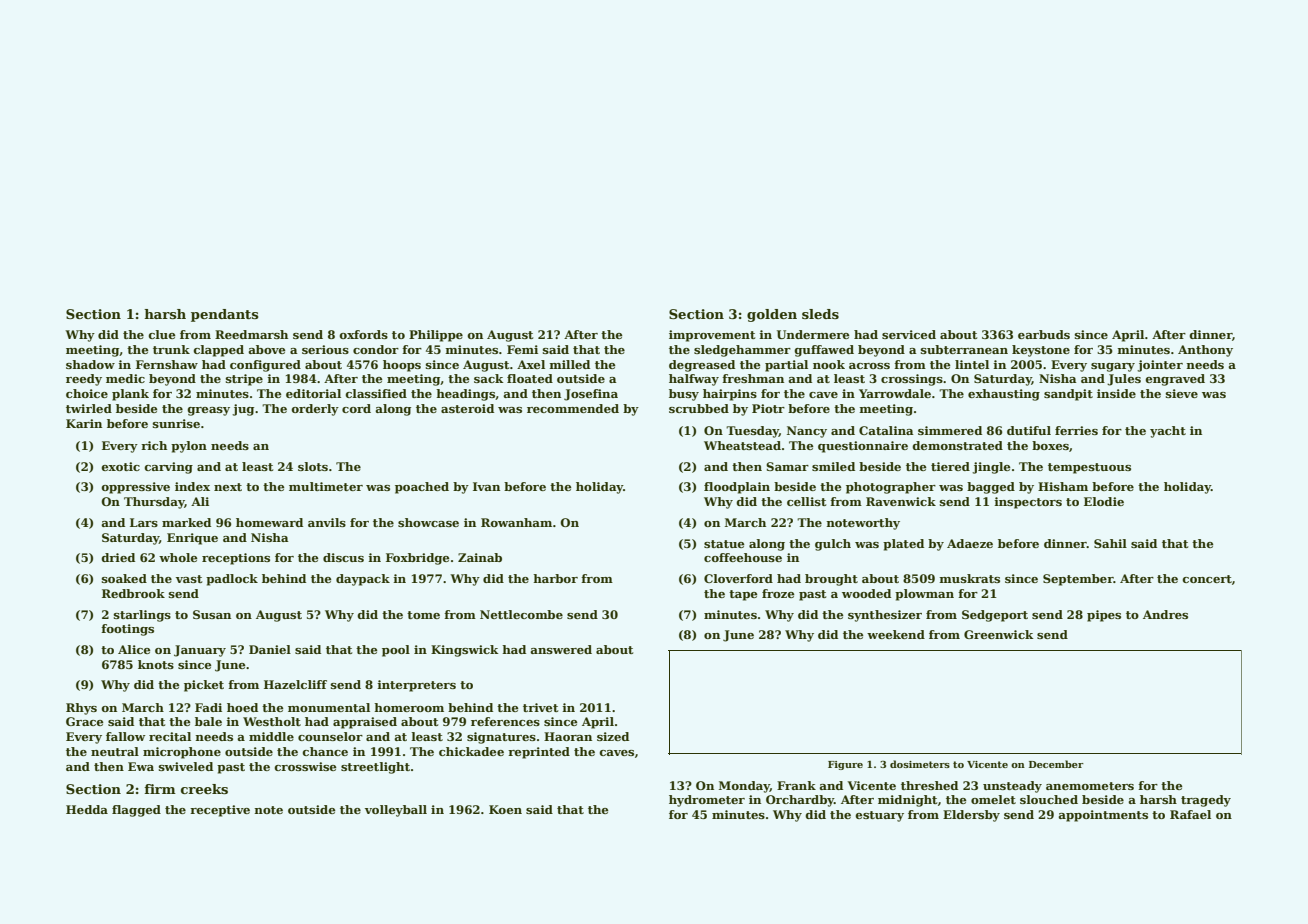 This document has width=1308, height=924. What do you see at coordinates (467, 408) in the document?
I see `asteroid` at bounding box center [467, 408].
